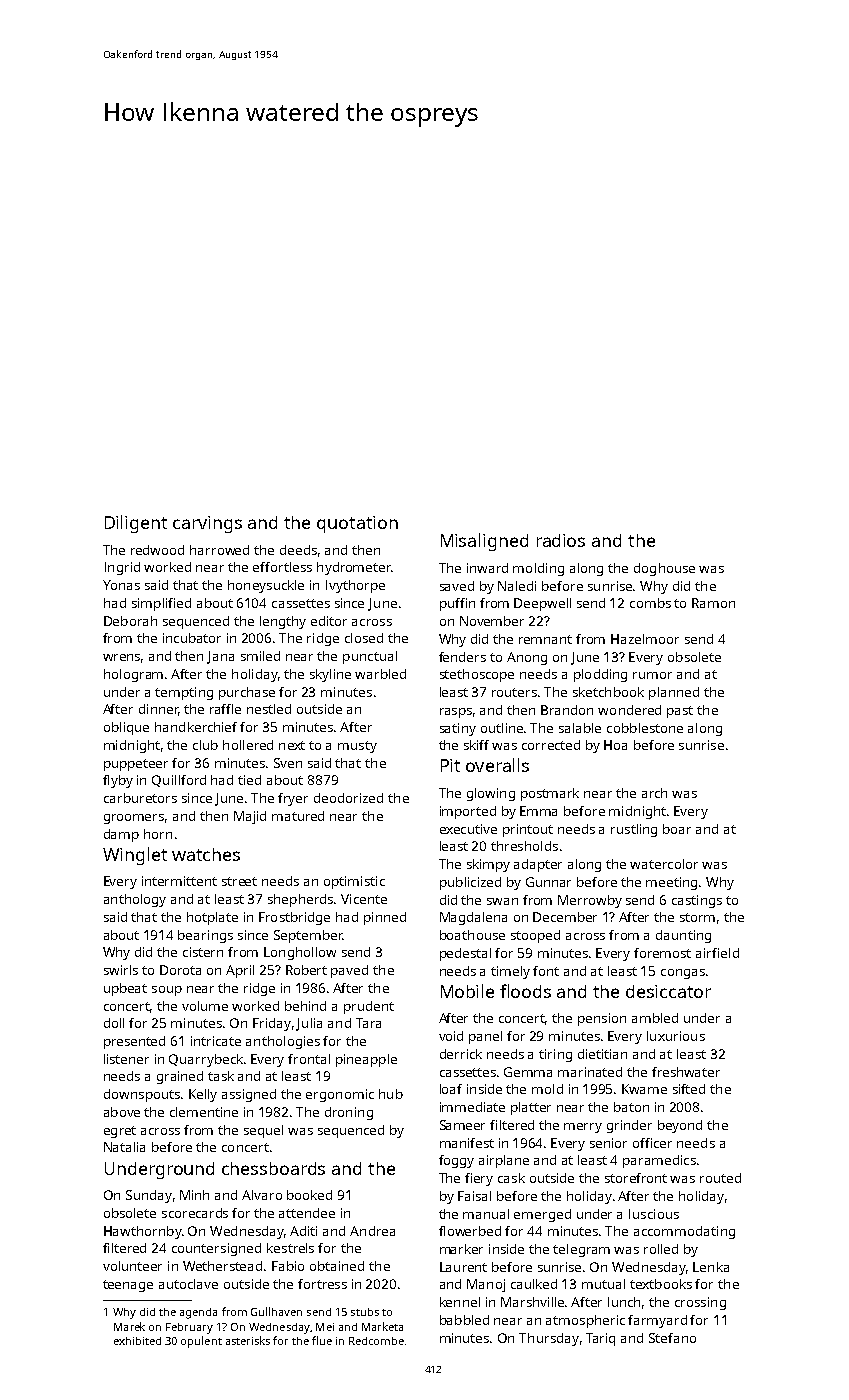 The height and width of the document is (1400, 849). Describe the element at coordinates (216, 1041) in the document. I see `intricate` at that location.
